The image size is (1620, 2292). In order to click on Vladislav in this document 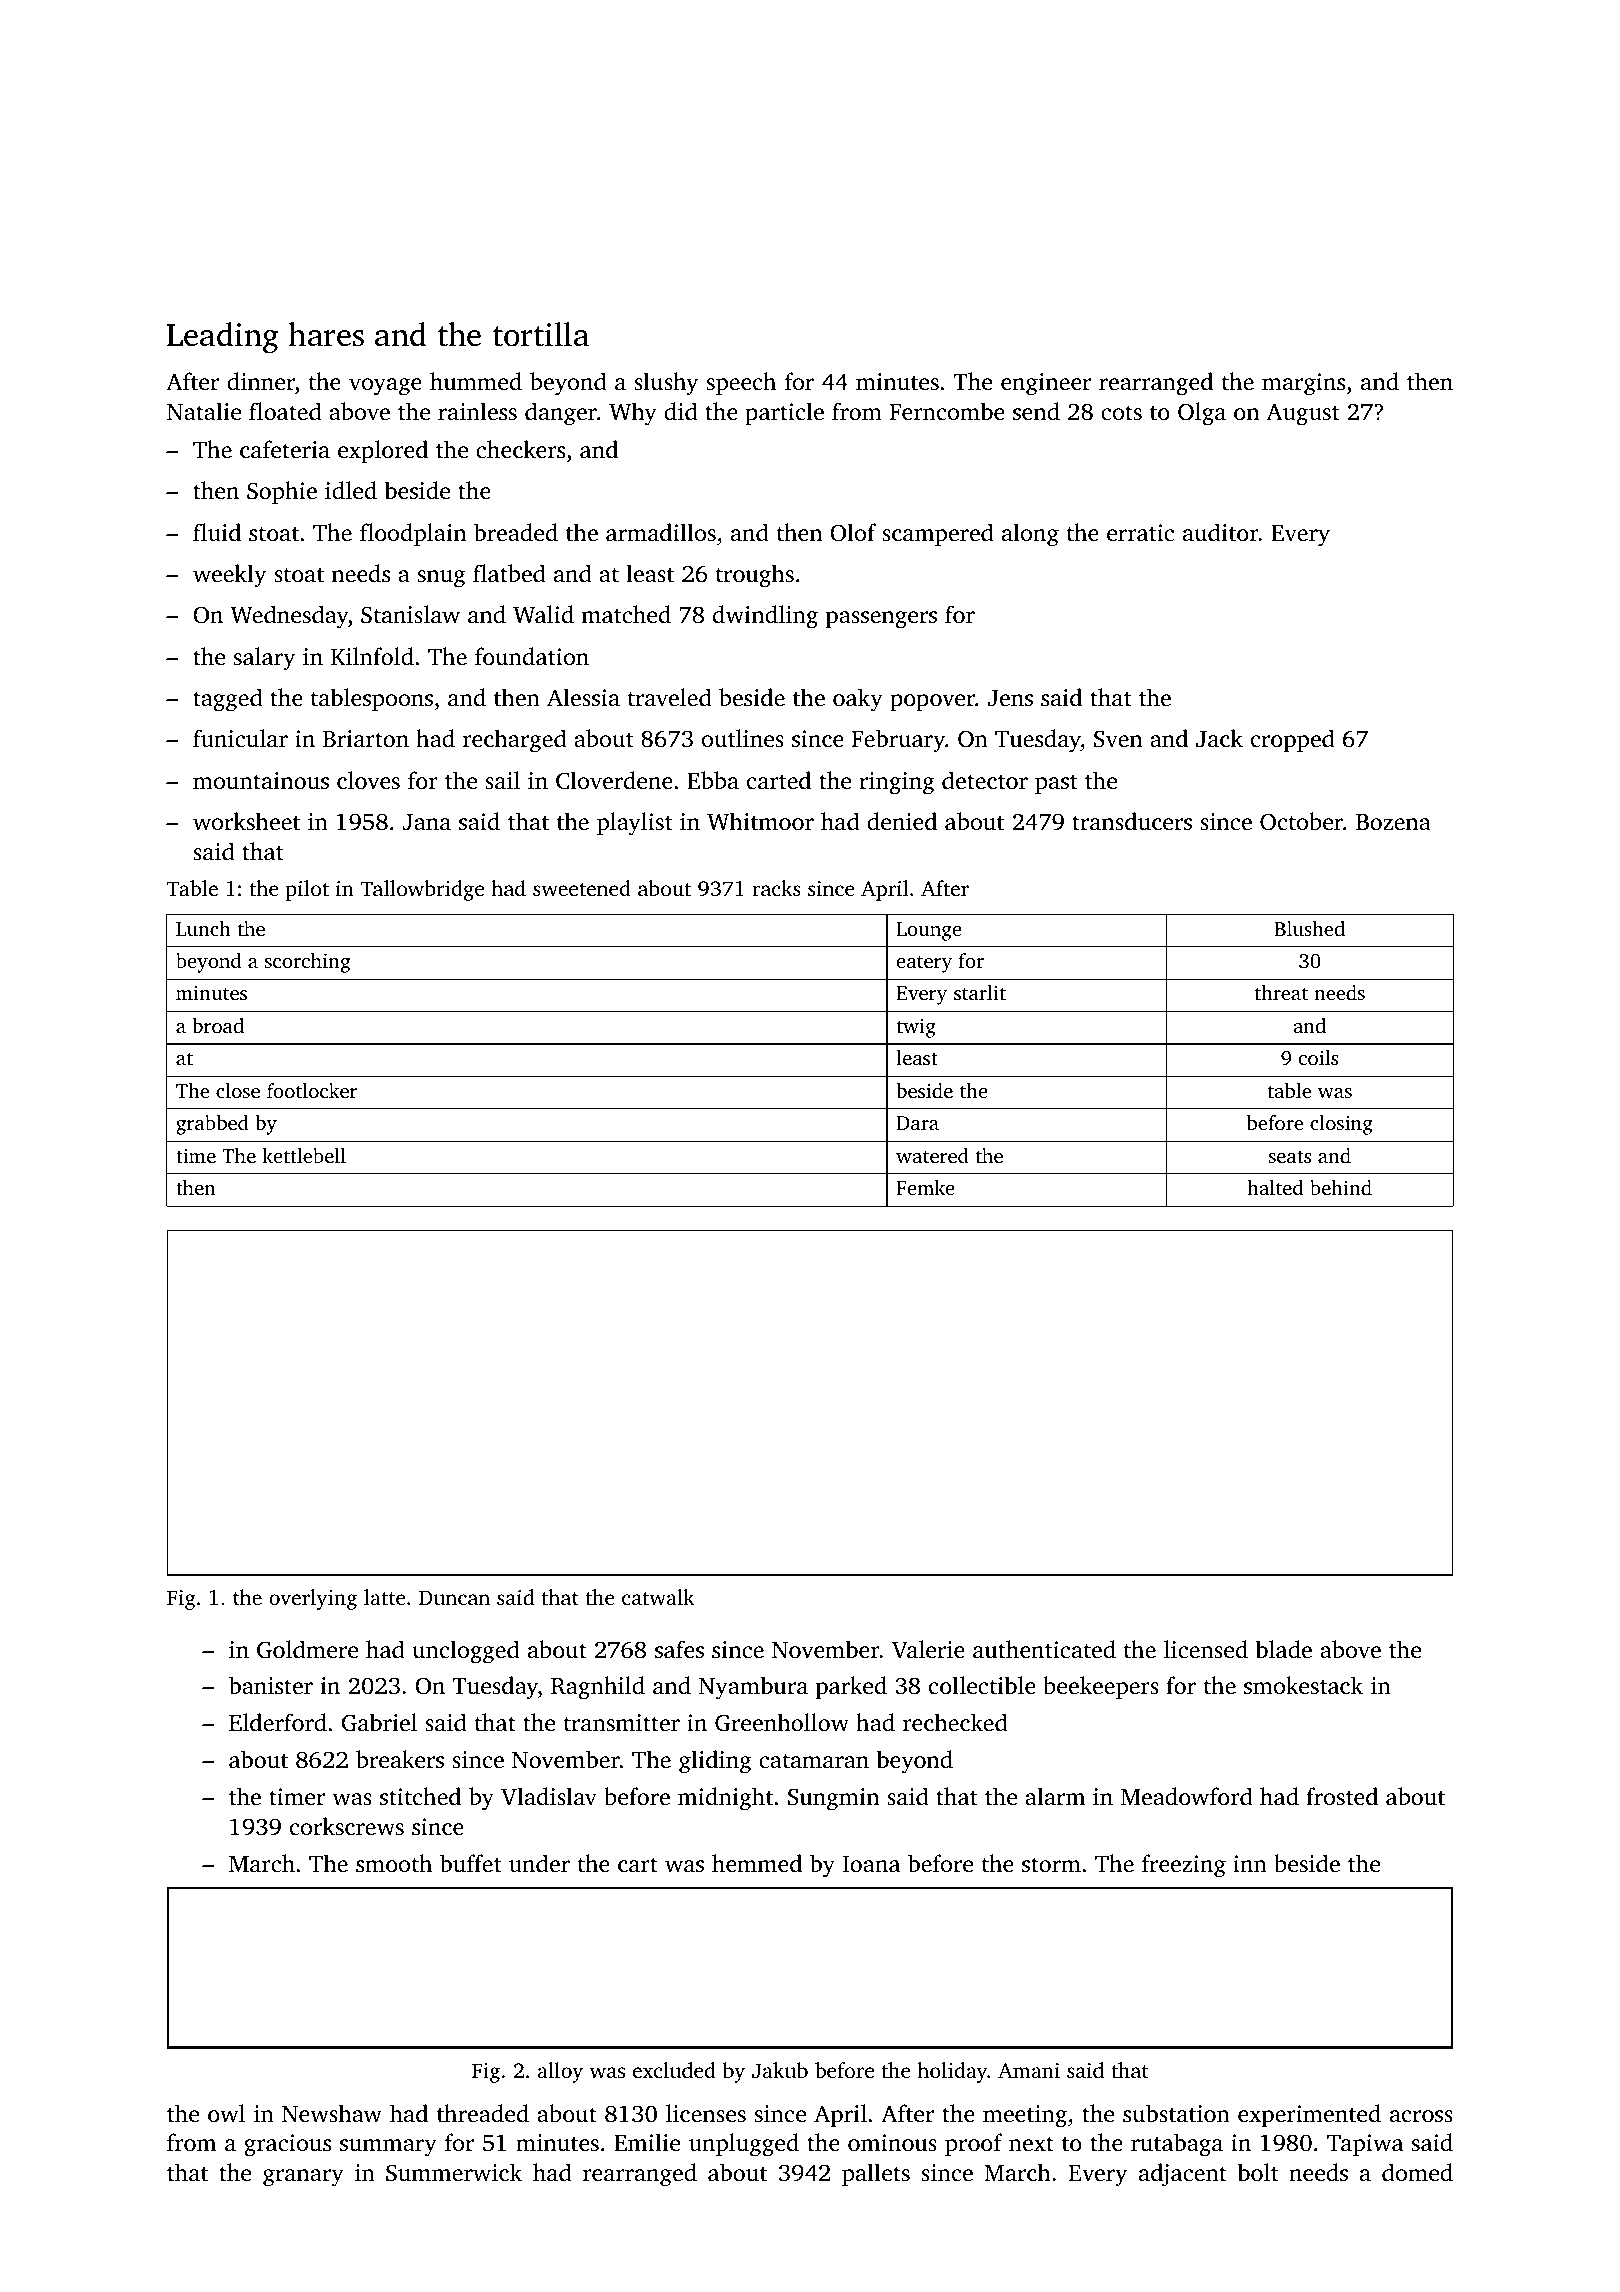, I will do `click(549, 1796)`.
